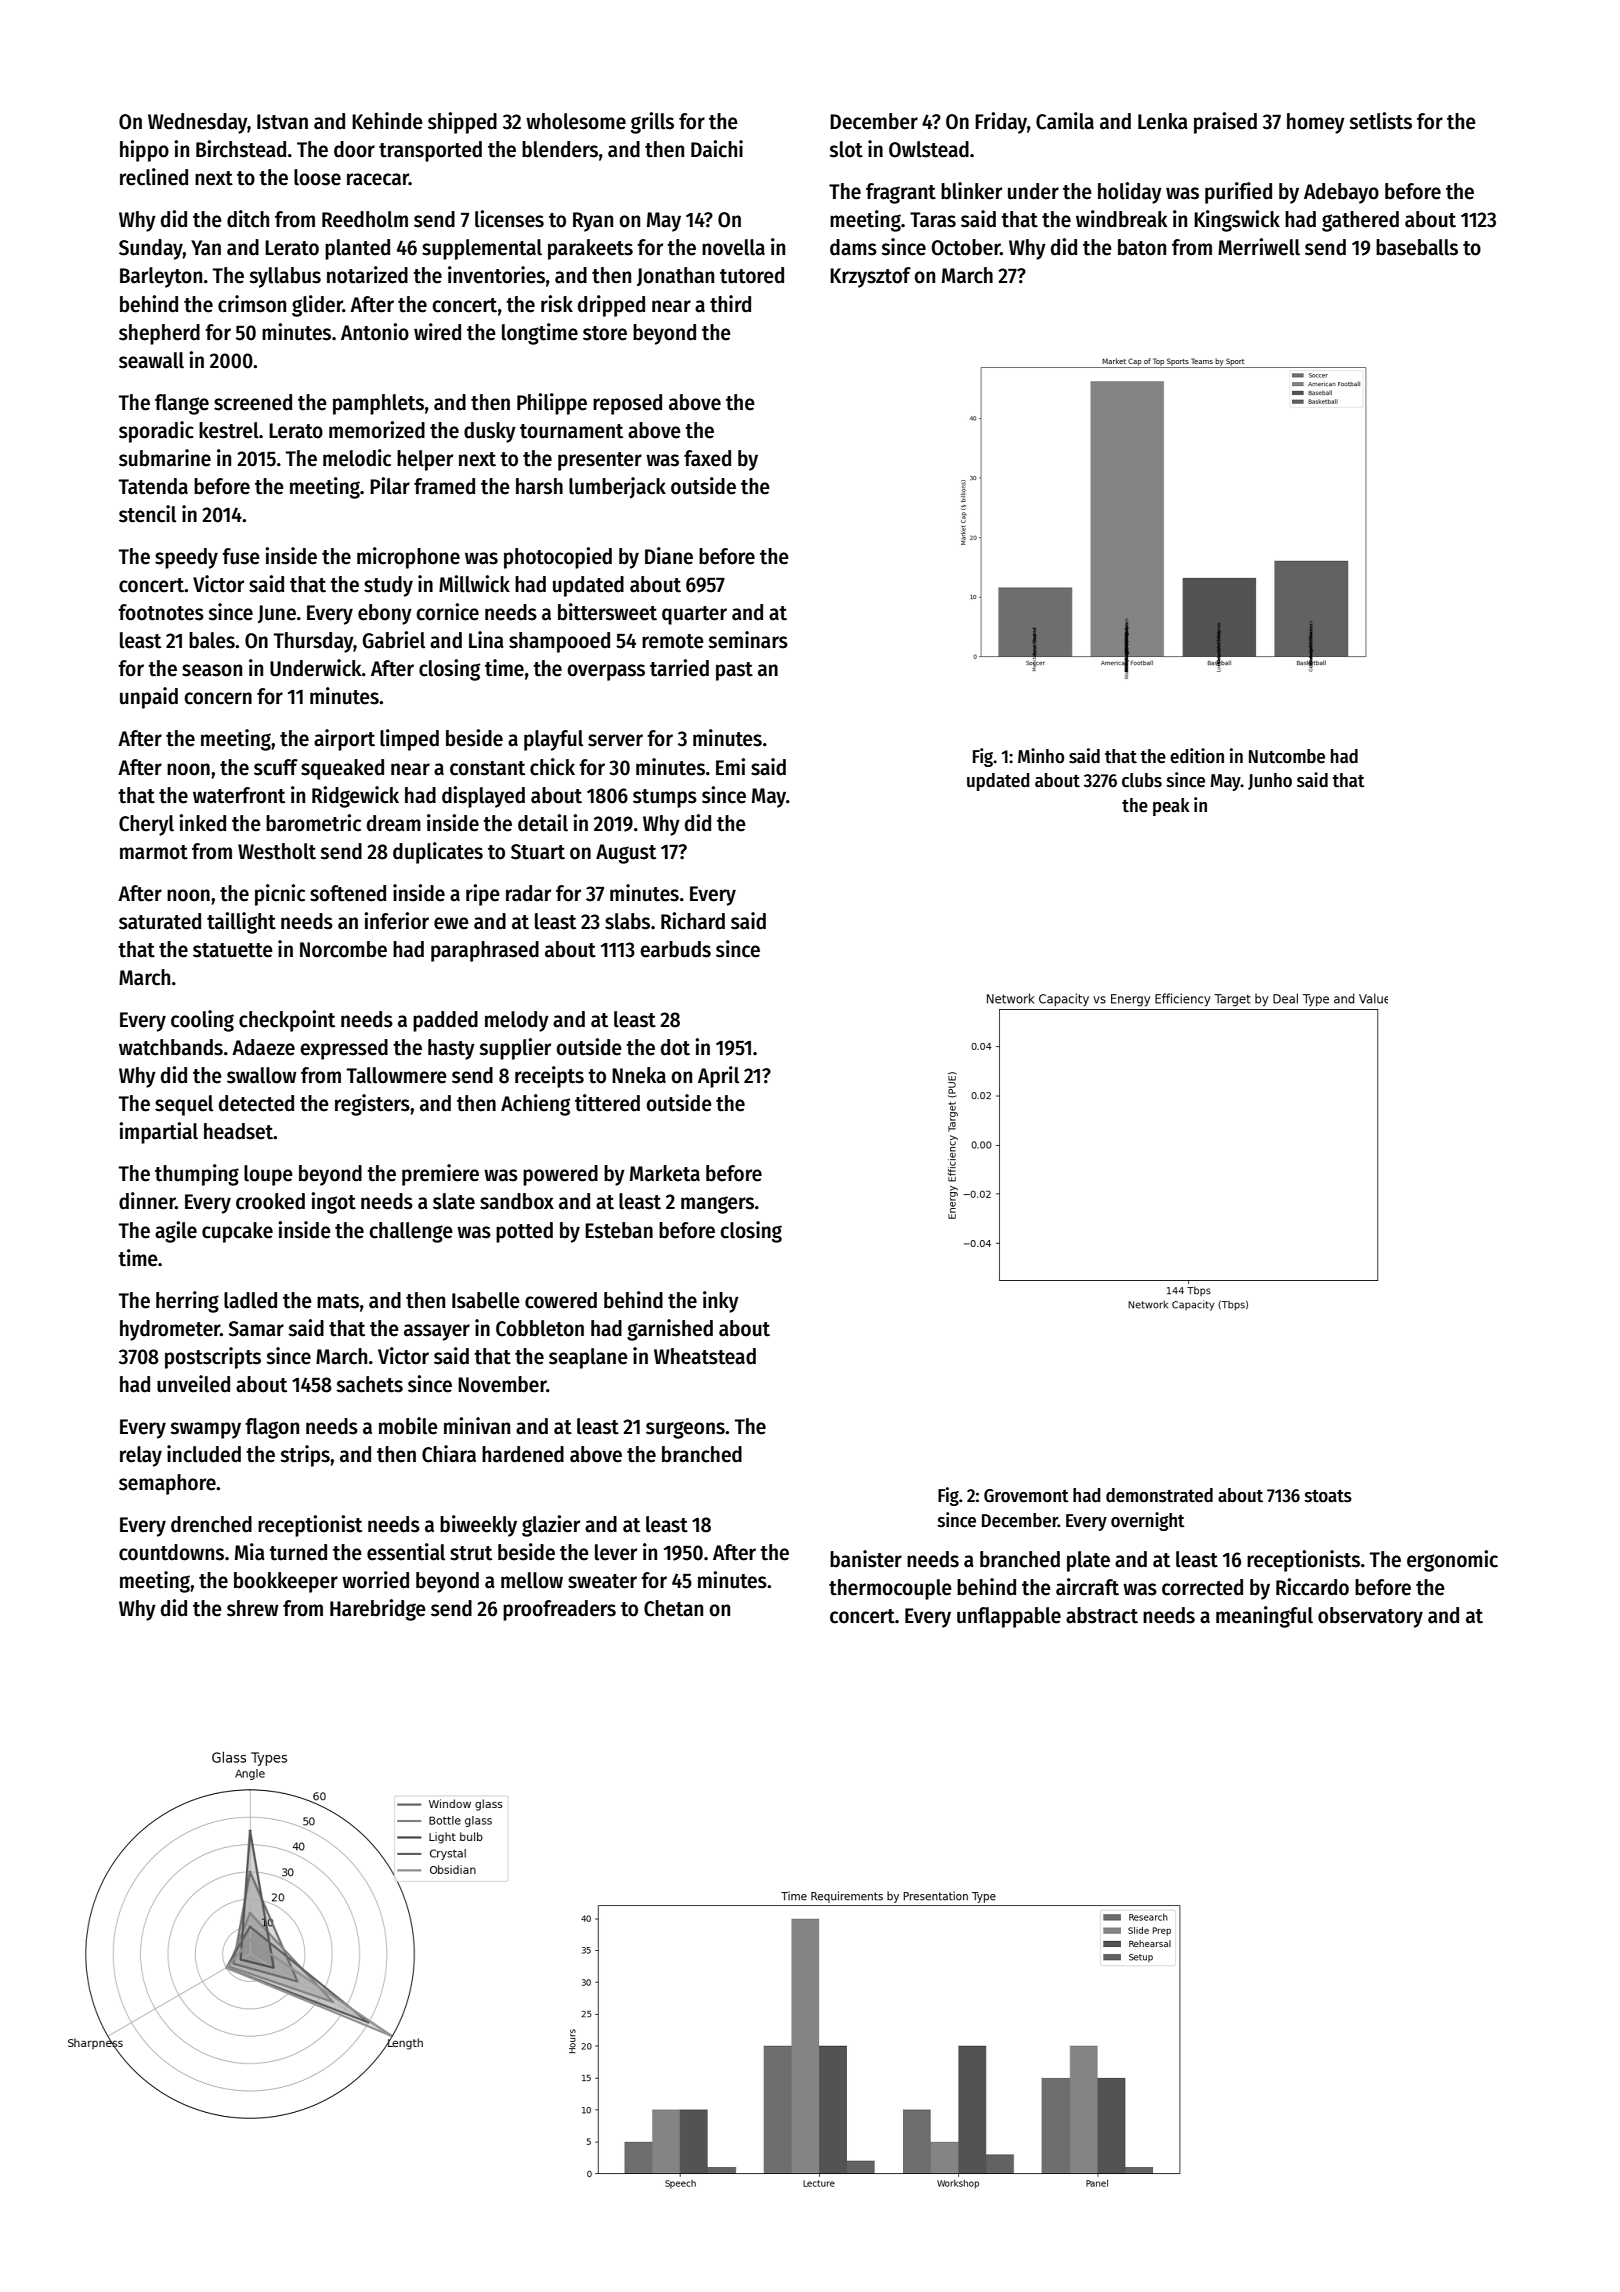 The image size is (1620, 2292). What do you see at coordinates (409, 740) in the screenshot?
I see `limped` at bounding box center [409, 740].
